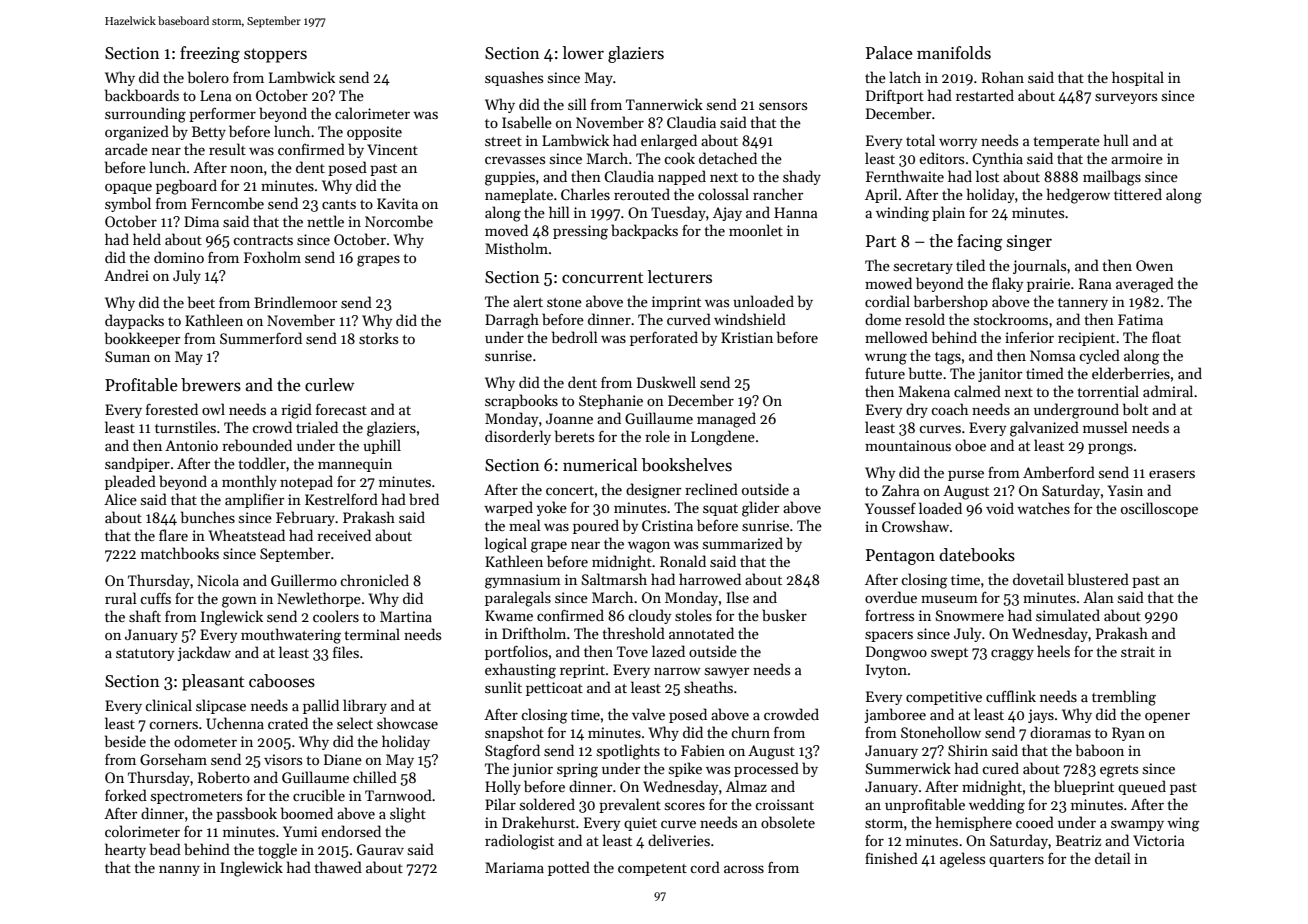 The height and width of the page is (924, 1308). I want to click on overdue, so click(891, 597).
